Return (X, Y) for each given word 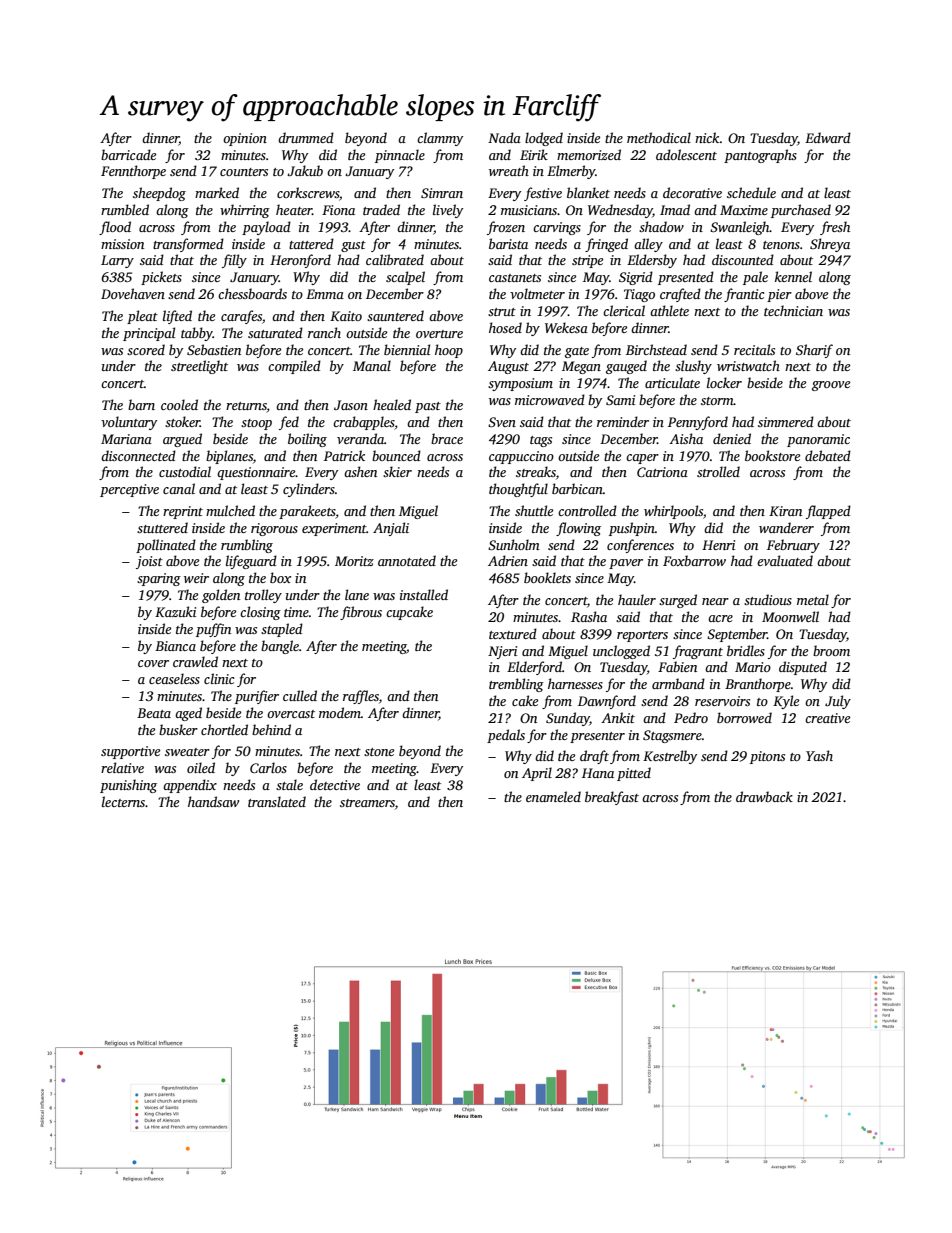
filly (234, 261)
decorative (692, 192)
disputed (803, 668)
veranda (360, 438)
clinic (219, 678)
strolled (718, 471)
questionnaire (256, 473)
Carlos (268, 767)
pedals (506, 736)
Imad (675, 209)
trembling (516, 685)
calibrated (395, 259)
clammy (440, 139)
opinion (245, 139)
